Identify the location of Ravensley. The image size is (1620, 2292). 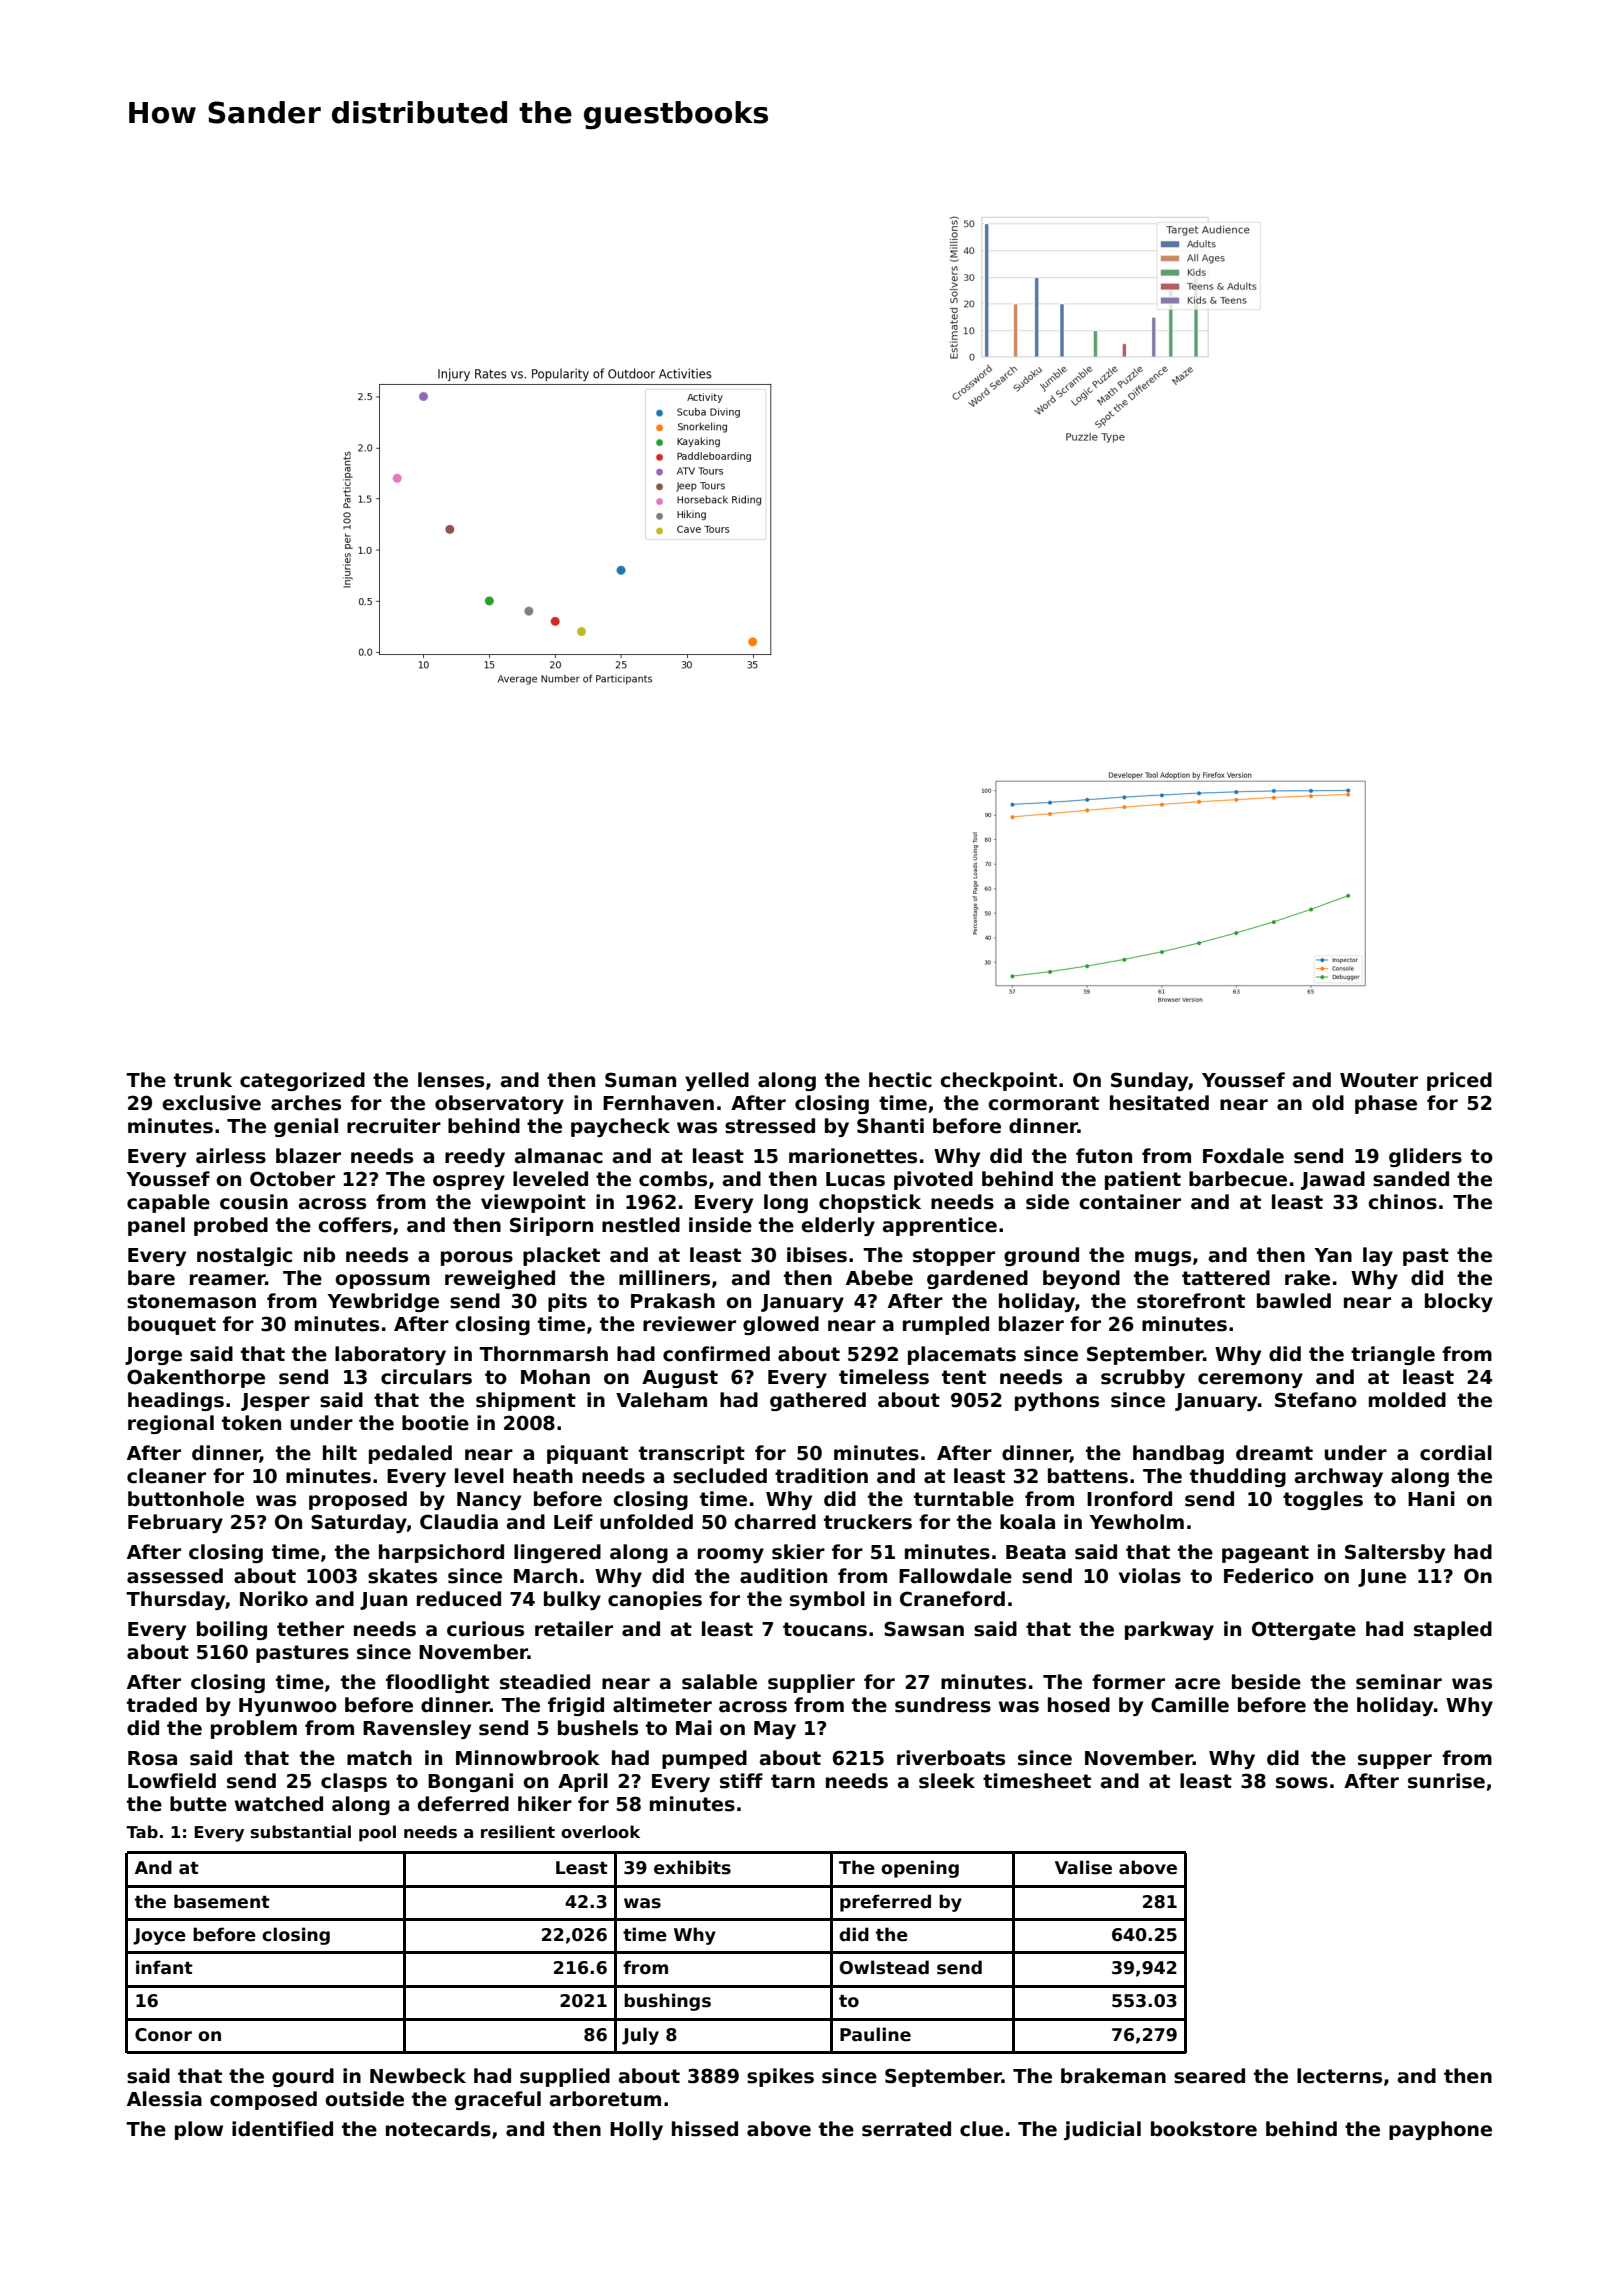
(417, 1729).
